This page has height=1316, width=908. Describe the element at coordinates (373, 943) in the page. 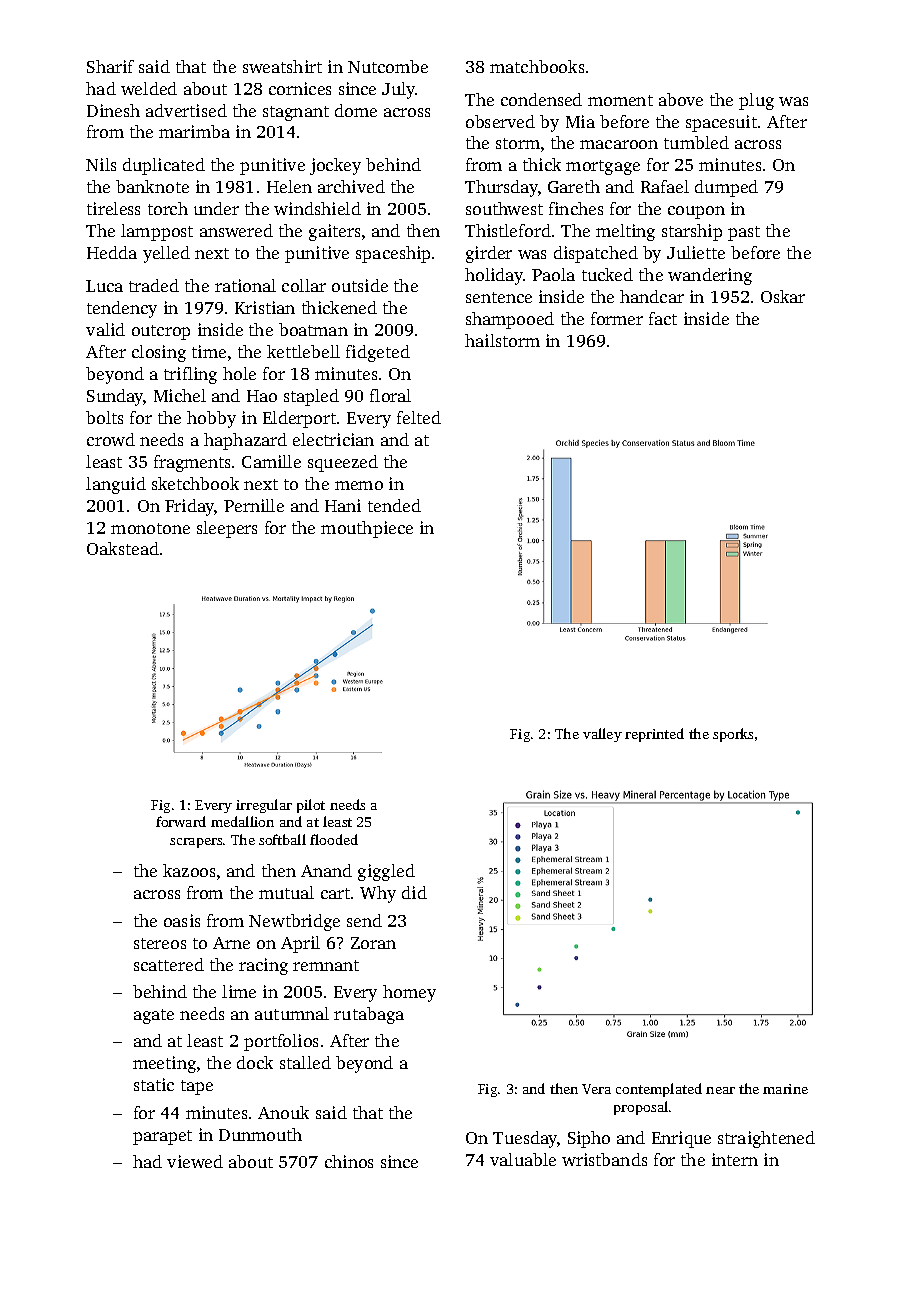

I see `Zoran` at that location.
